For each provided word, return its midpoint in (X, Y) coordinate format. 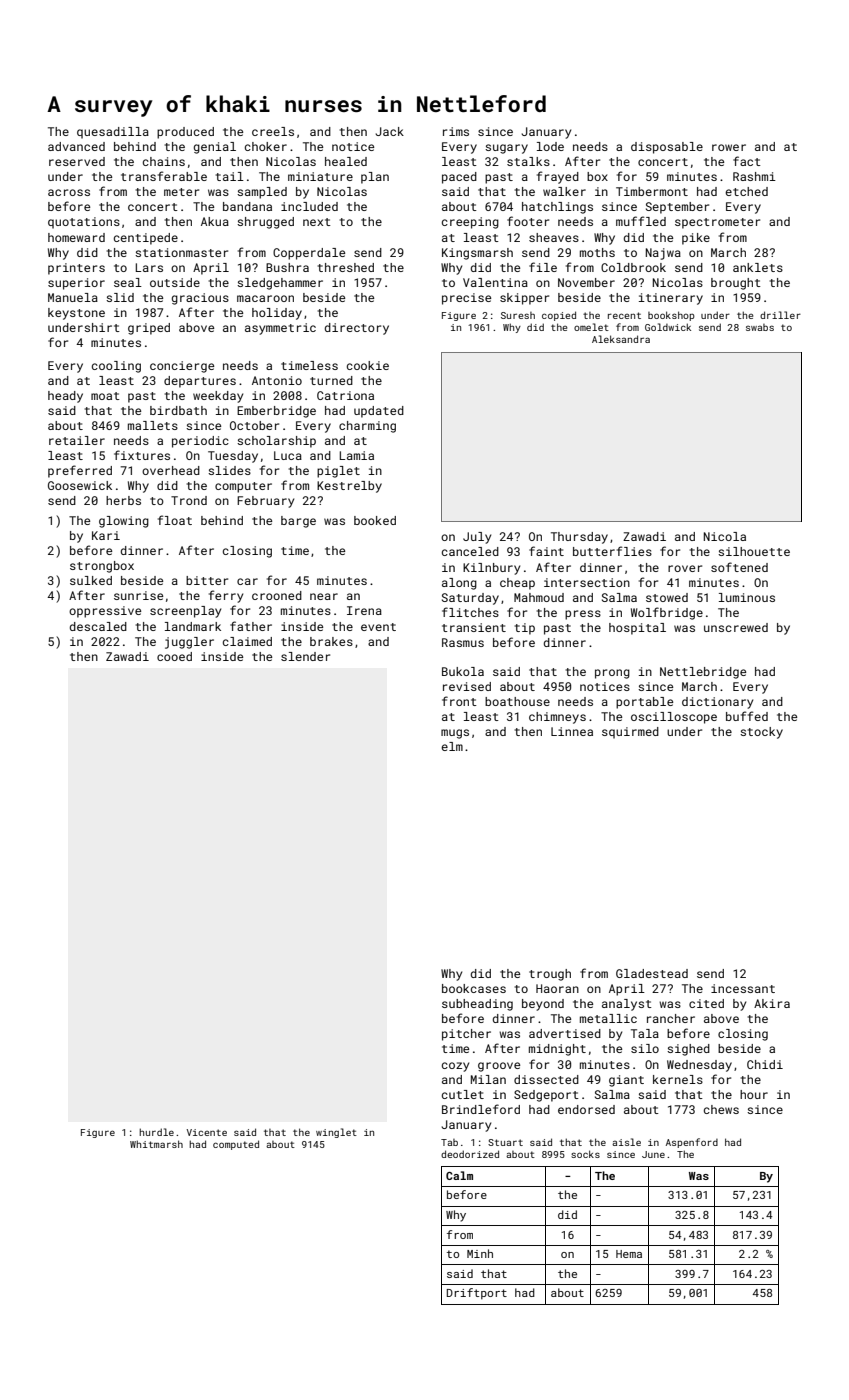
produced (185, 133)
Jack (390, 131)
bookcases (474, 988)
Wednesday (699, 1066)
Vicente (206, 1132)
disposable (667, 148)
